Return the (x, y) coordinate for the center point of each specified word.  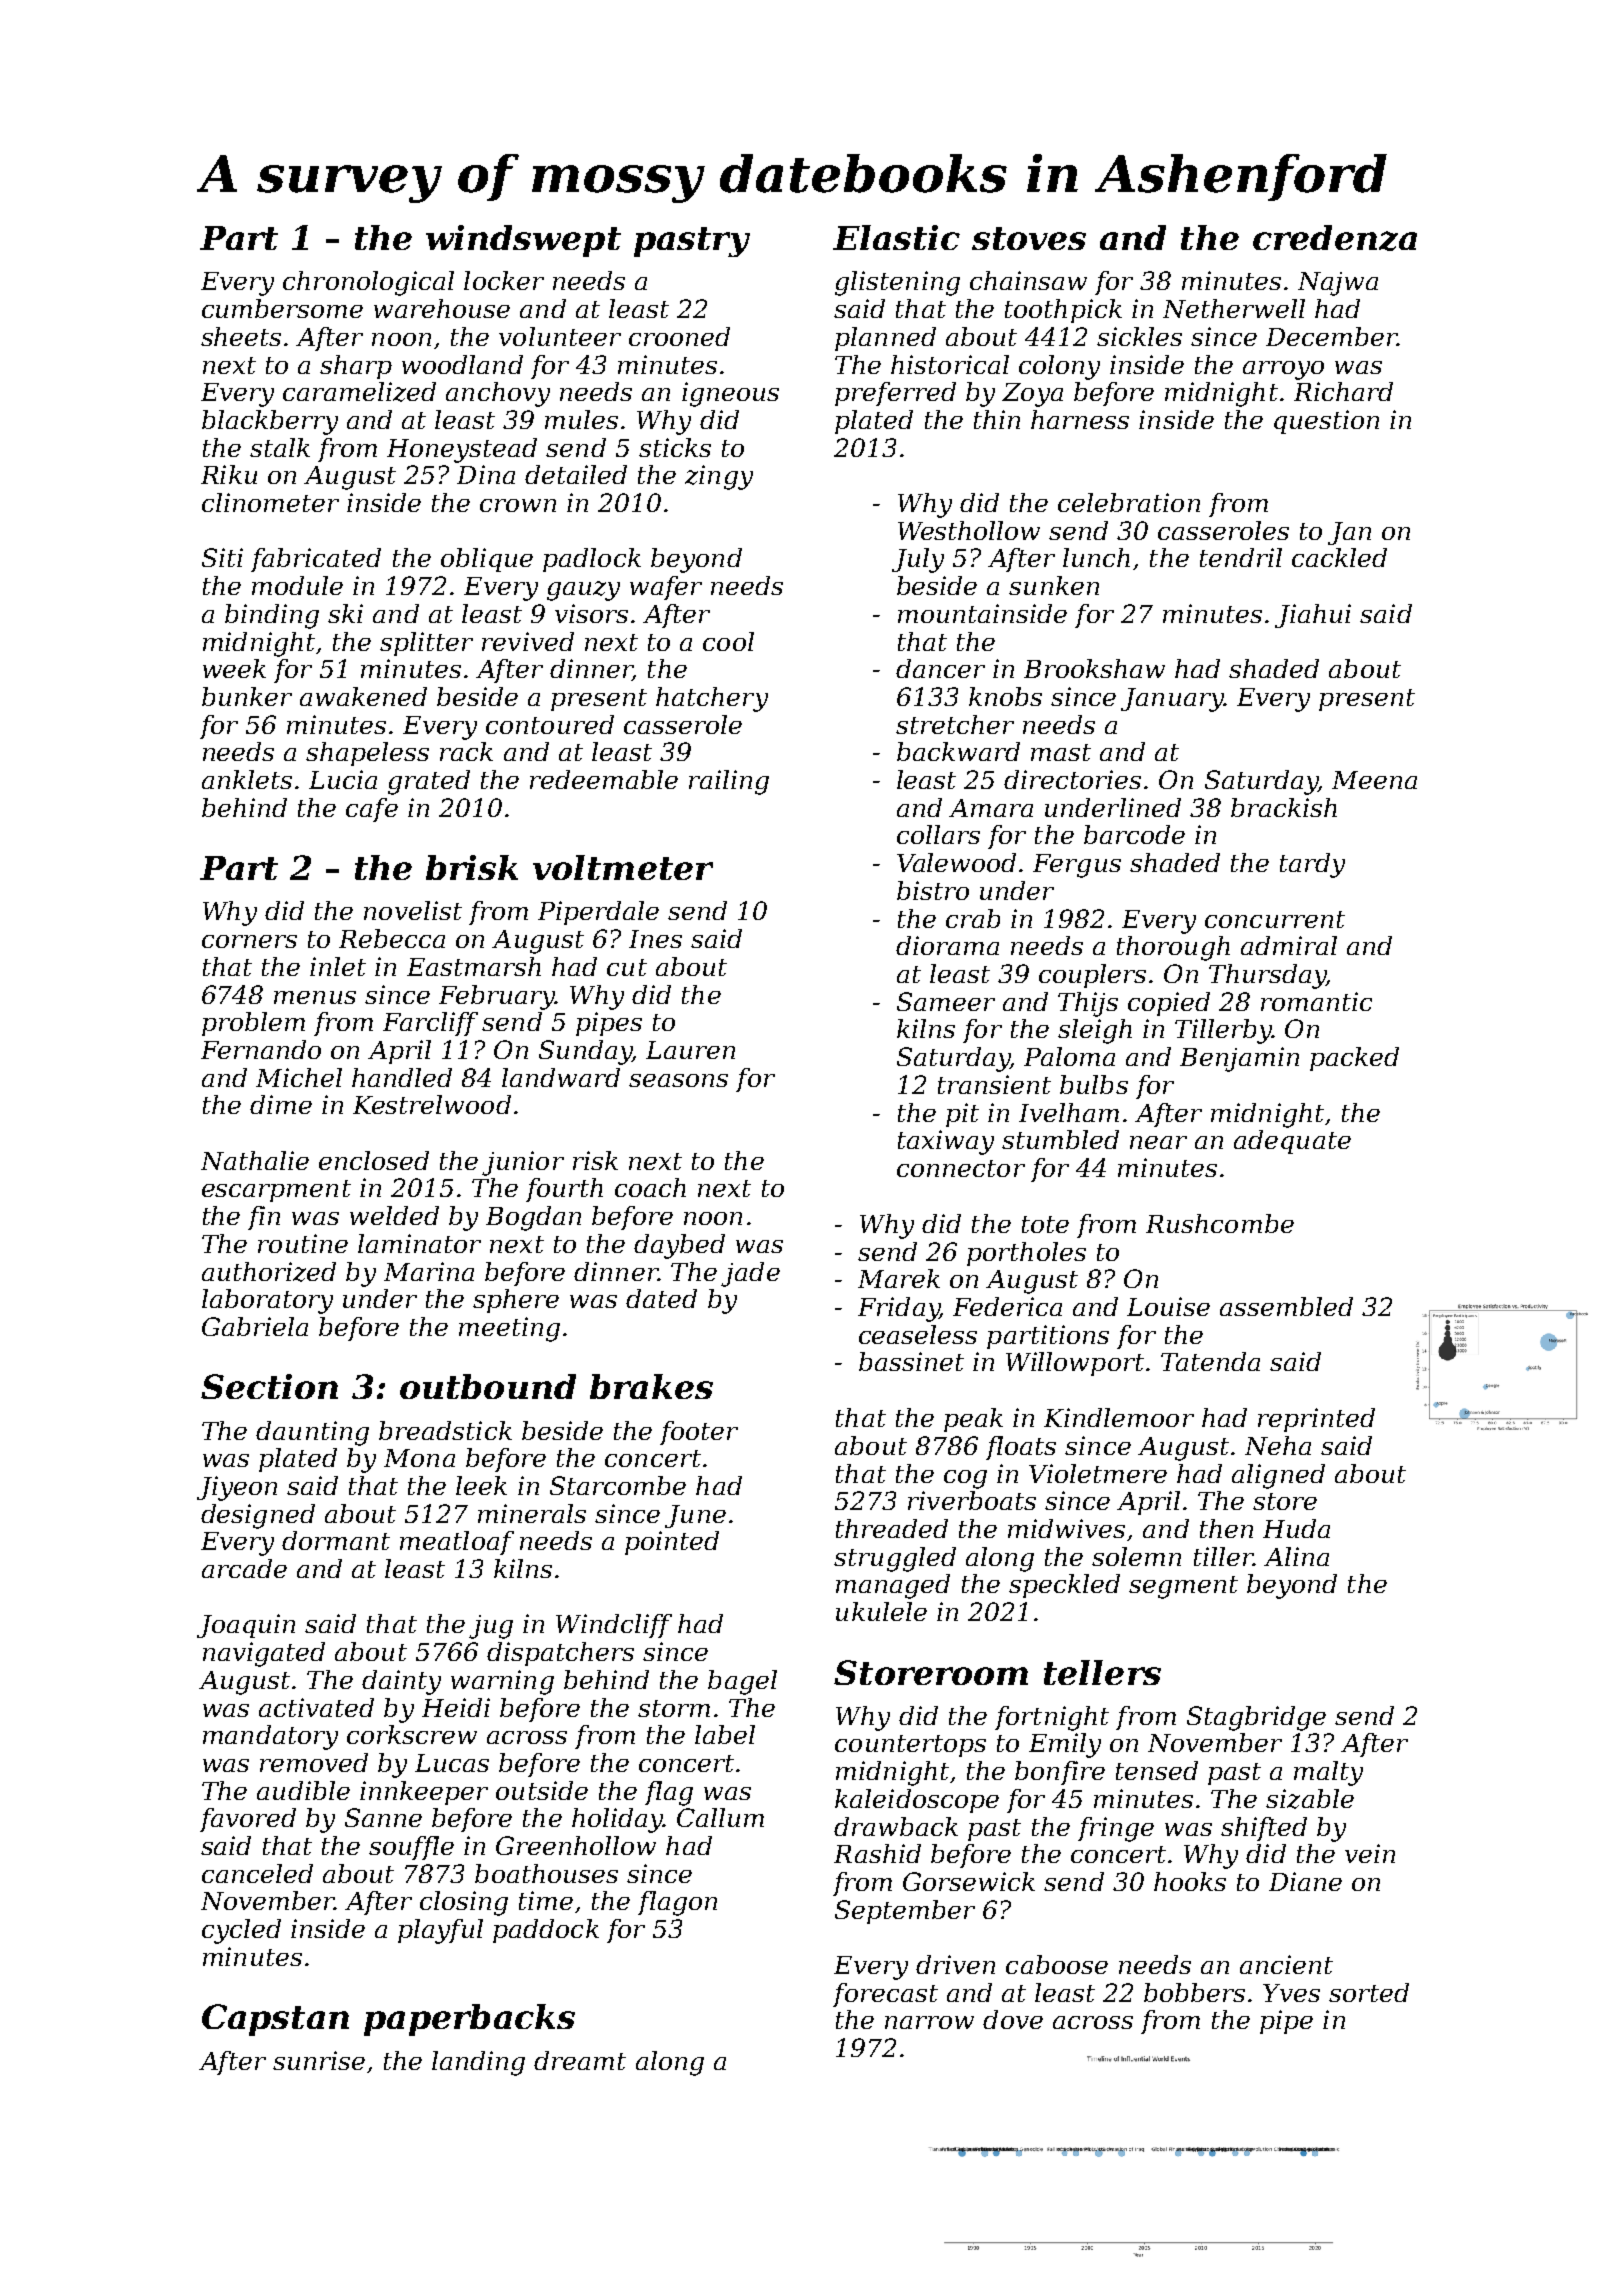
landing (478, 2063)
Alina (1296, 1556)
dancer (940, 668)
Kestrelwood (432, 1104)
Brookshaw (1094, 668)
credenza (1335, 238)
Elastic (896, 237)
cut (627, 967)
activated (316, 1707)
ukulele (881, 1611)
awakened (363, 696)
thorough (1173, 948)
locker (504, 280)
